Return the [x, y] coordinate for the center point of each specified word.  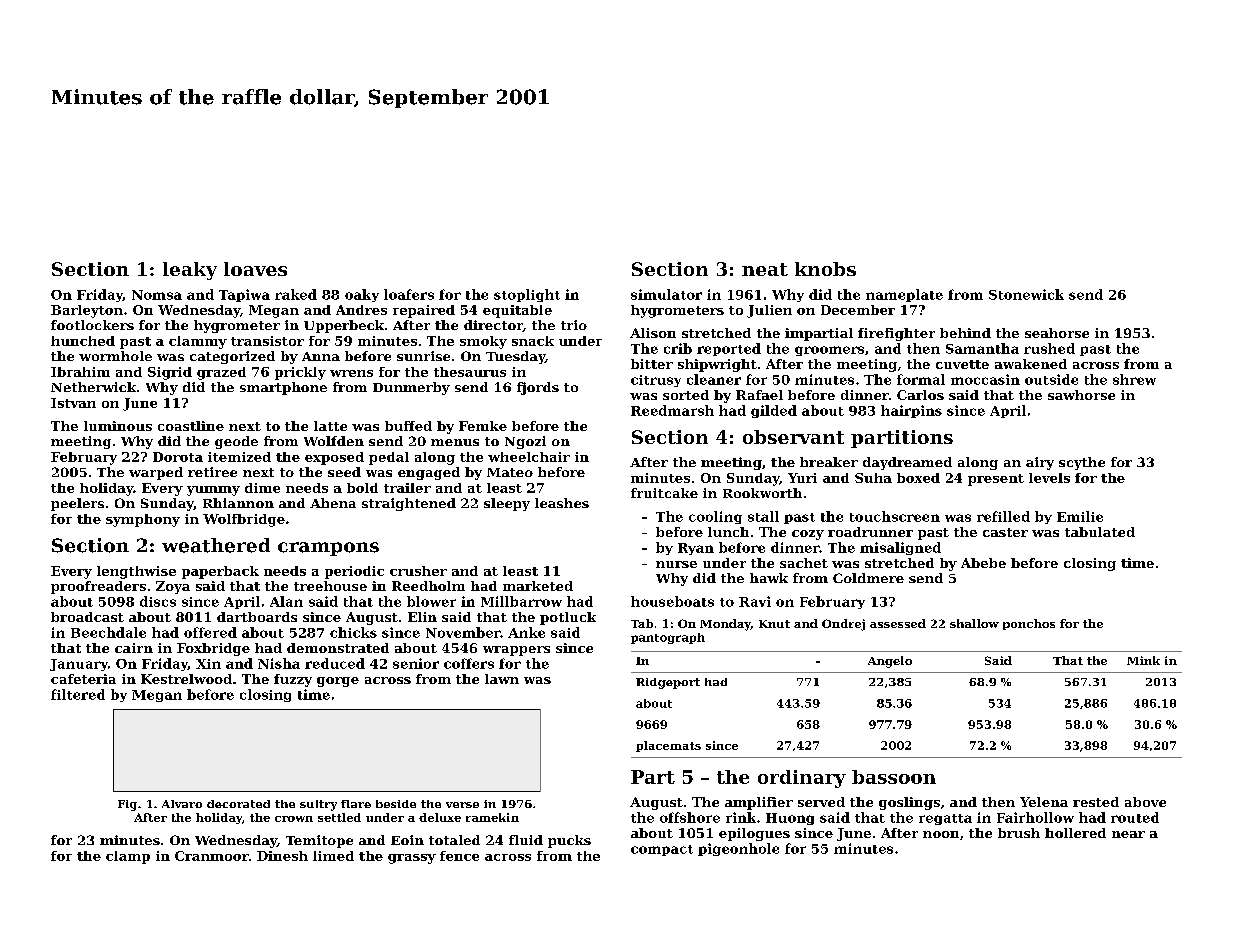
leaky [190, 271]
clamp [128, 857]
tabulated [1100, 532]
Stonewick [1026, 294]
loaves [255, 269]
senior [416, 663]
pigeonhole [738, 849]
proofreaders [98, 587]
